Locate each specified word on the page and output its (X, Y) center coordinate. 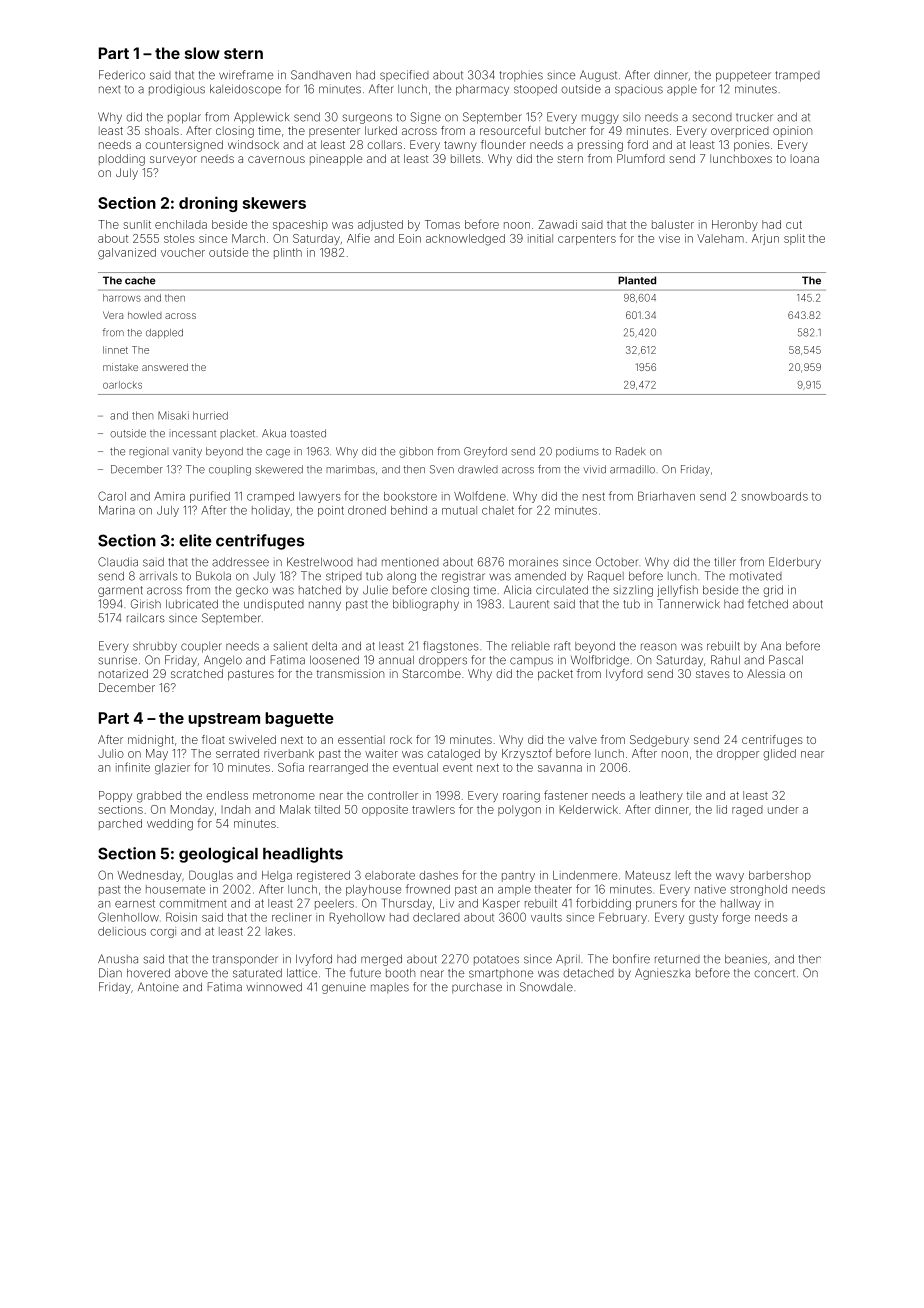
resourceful (510, 130)
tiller (725, 562)
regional (148, 452)
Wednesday (150, 876)
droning (208, 204)
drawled (478, 469)
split (794, 239)
